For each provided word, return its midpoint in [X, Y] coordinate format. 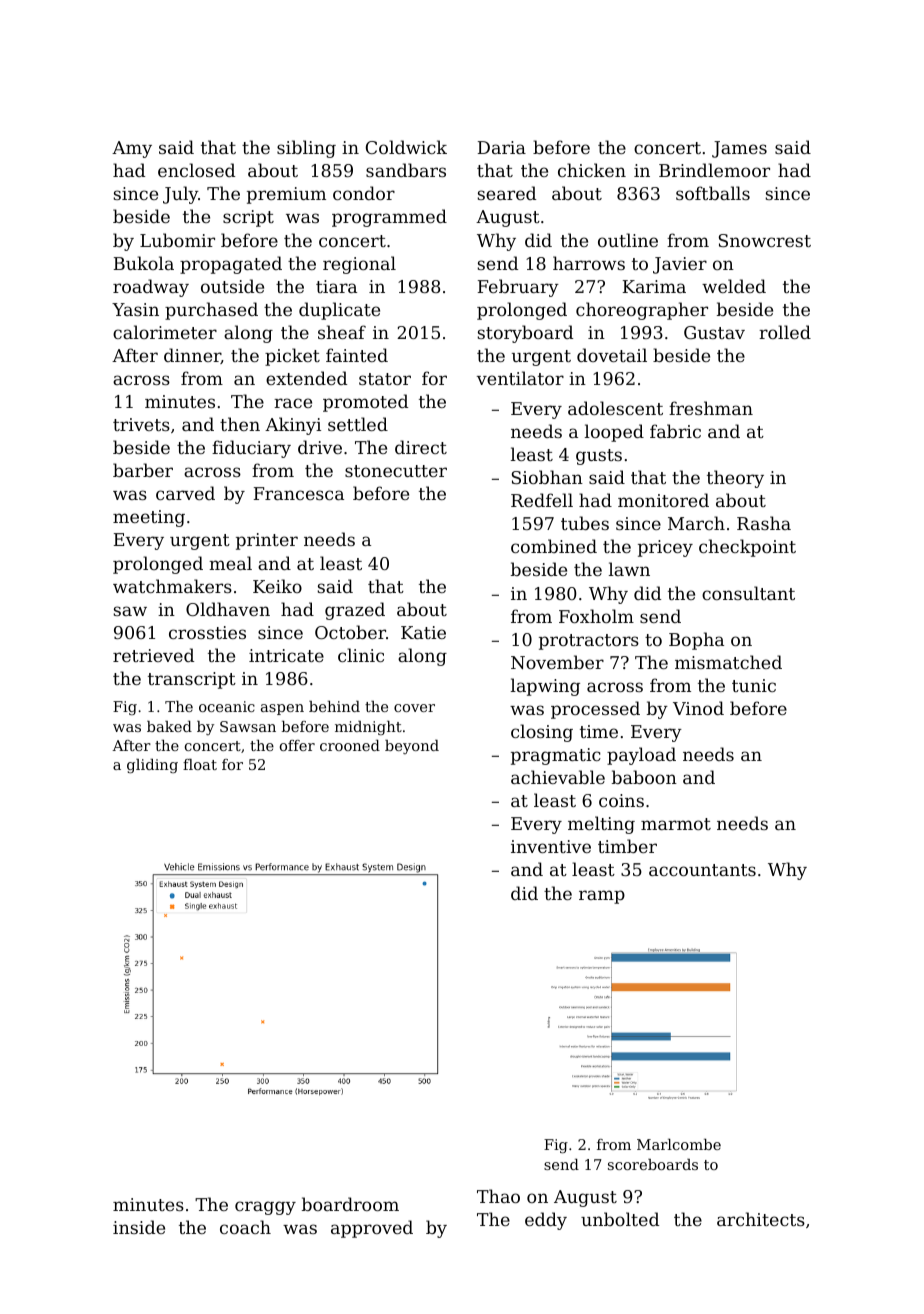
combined [554, 546]
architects [761, 1219]
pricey [665, 548]
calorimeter [165, 332]
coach [245, 1227]
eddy [546, 1221]
